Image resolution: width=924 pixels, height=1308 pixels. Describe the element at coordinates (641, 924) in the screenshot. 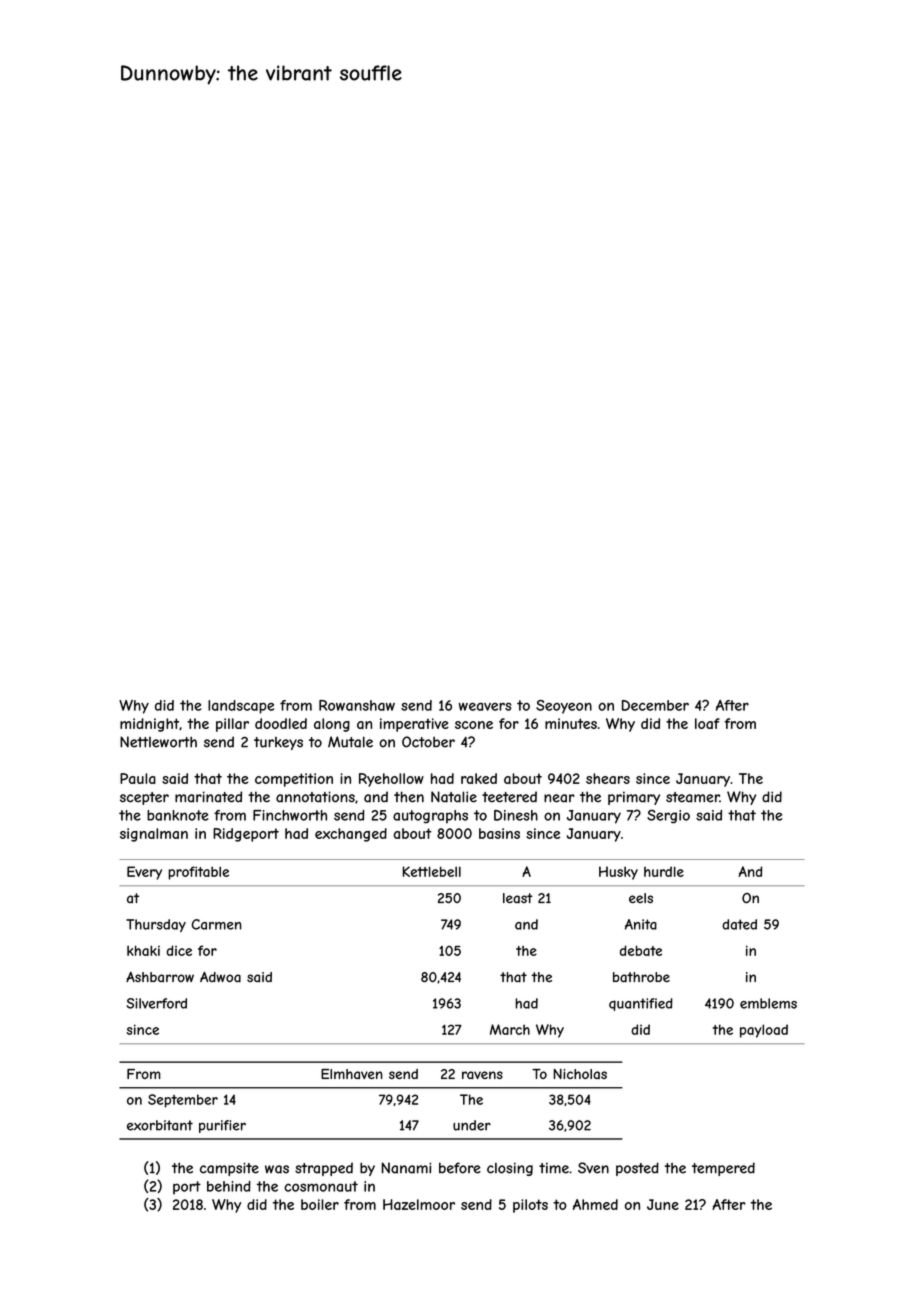

I see `Anita` at that location.
